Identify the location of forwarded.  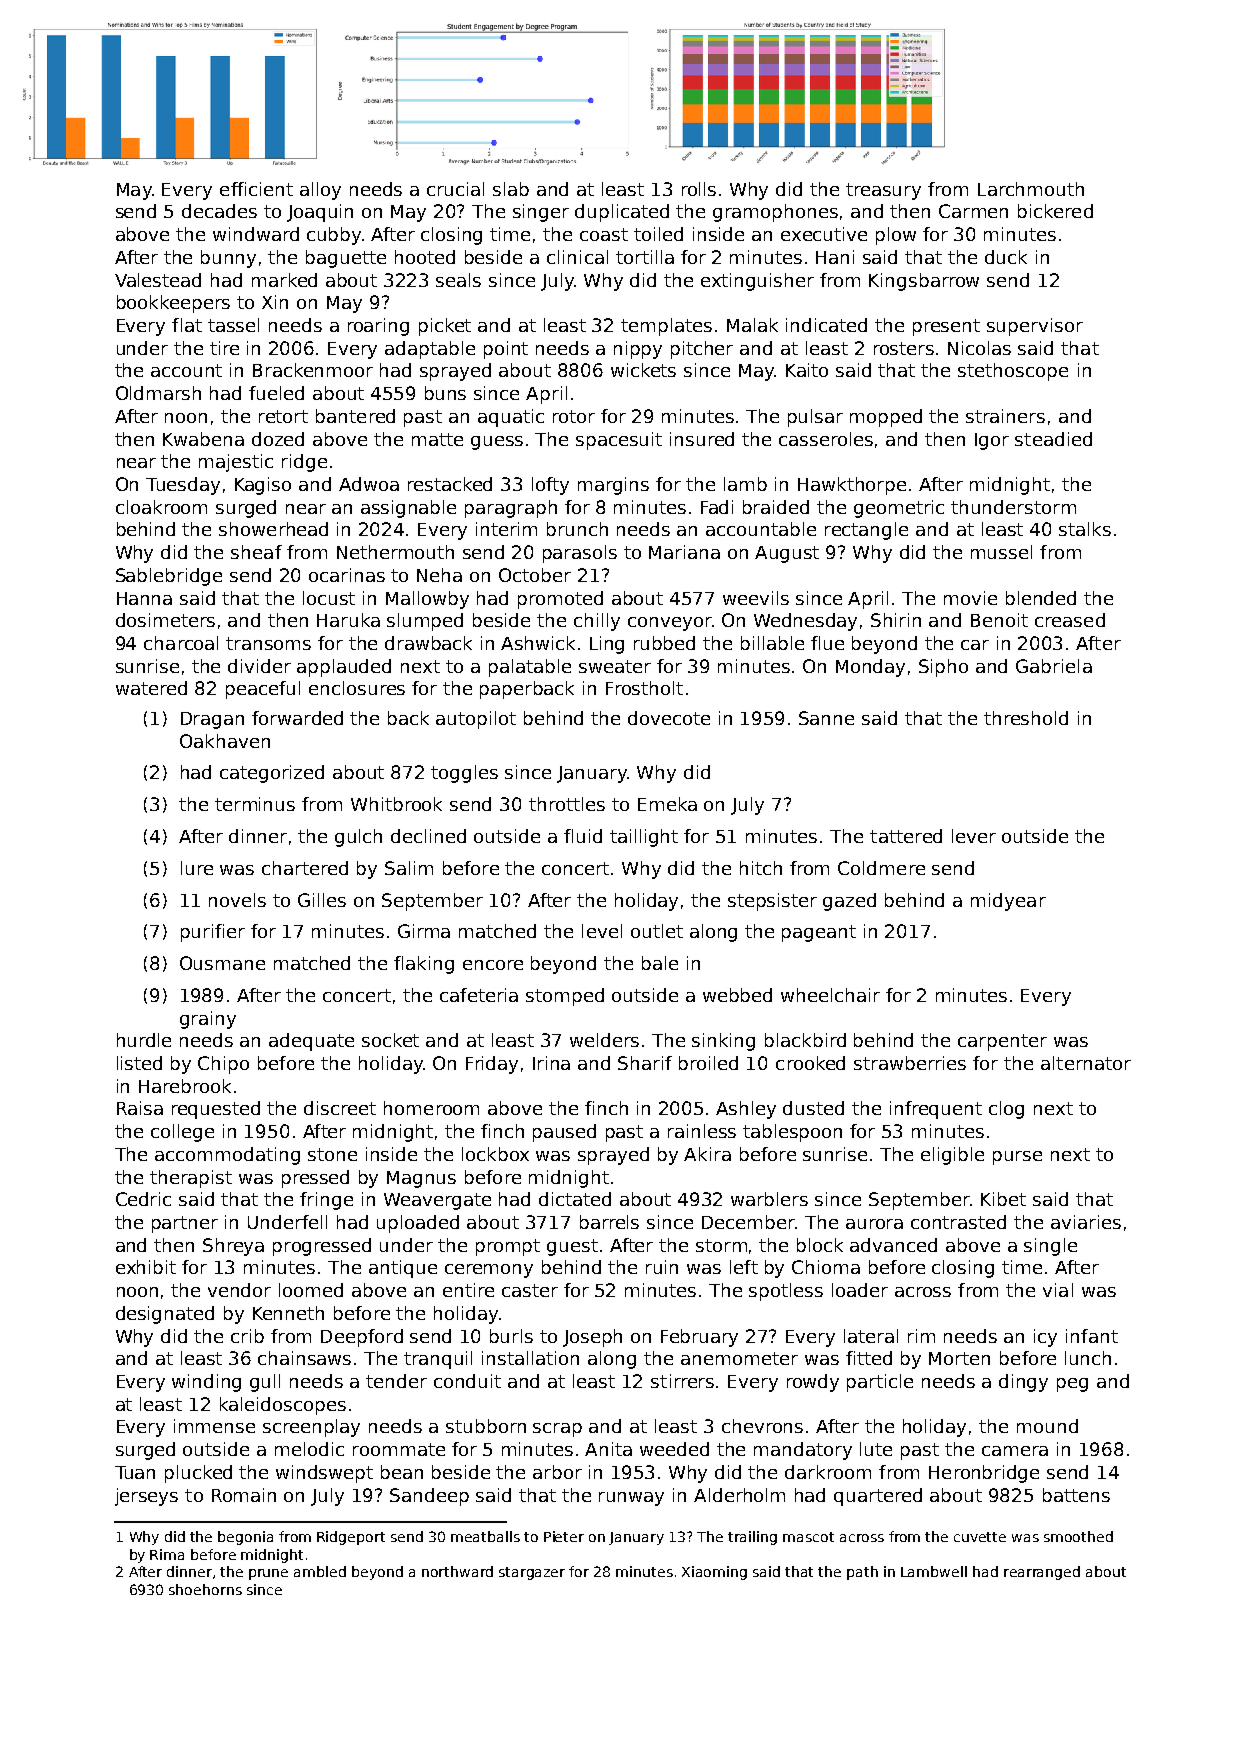
(297, 718).
